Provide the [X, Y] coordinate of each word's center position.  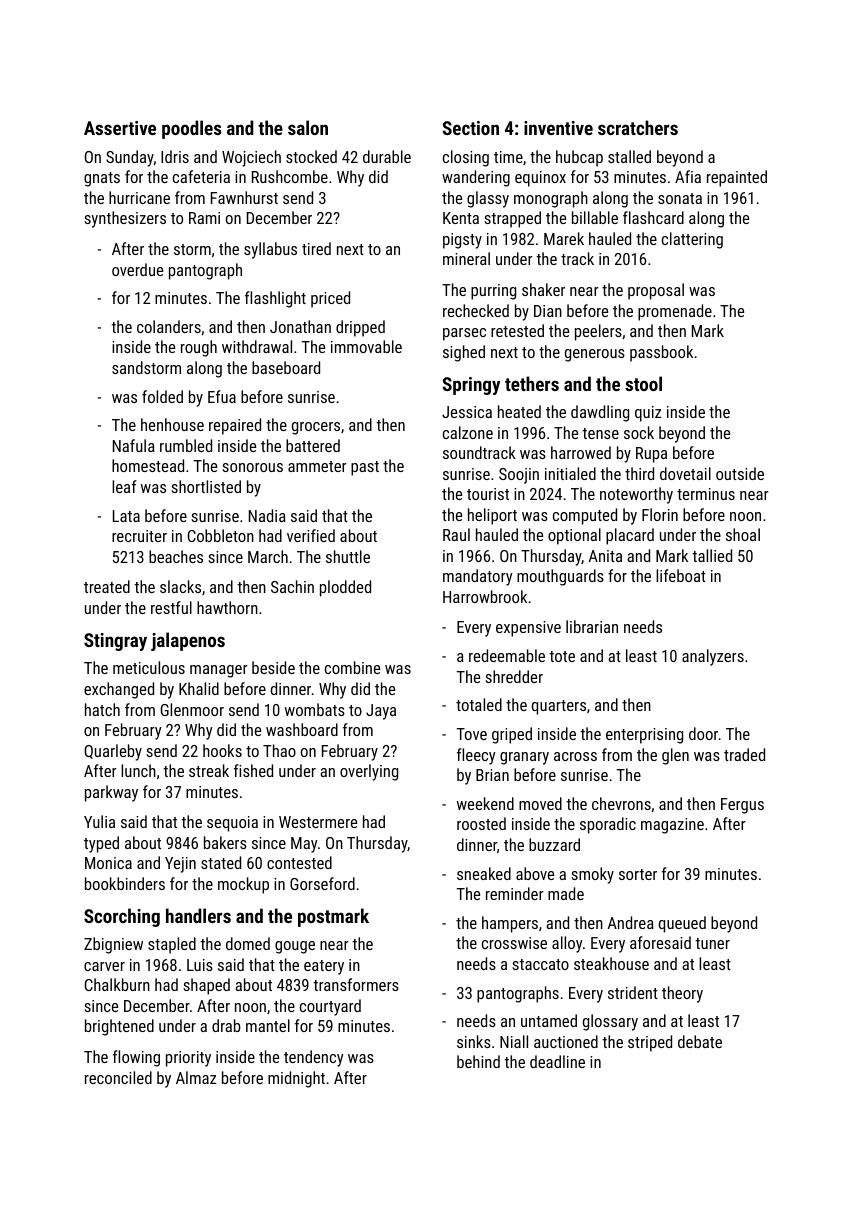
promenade [675, 312]
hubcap [579, 158]
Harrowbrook [485, 596]
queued [682, 924]
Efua [222, 396]
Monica [108, 863]
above [535, 873]
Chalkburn [117, 984]
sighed [464, 353]
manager [219, 671]
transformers [356, 984]
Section [470, 128]
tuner [712, 943]
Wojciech [251, 158]
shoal [743, 534]
